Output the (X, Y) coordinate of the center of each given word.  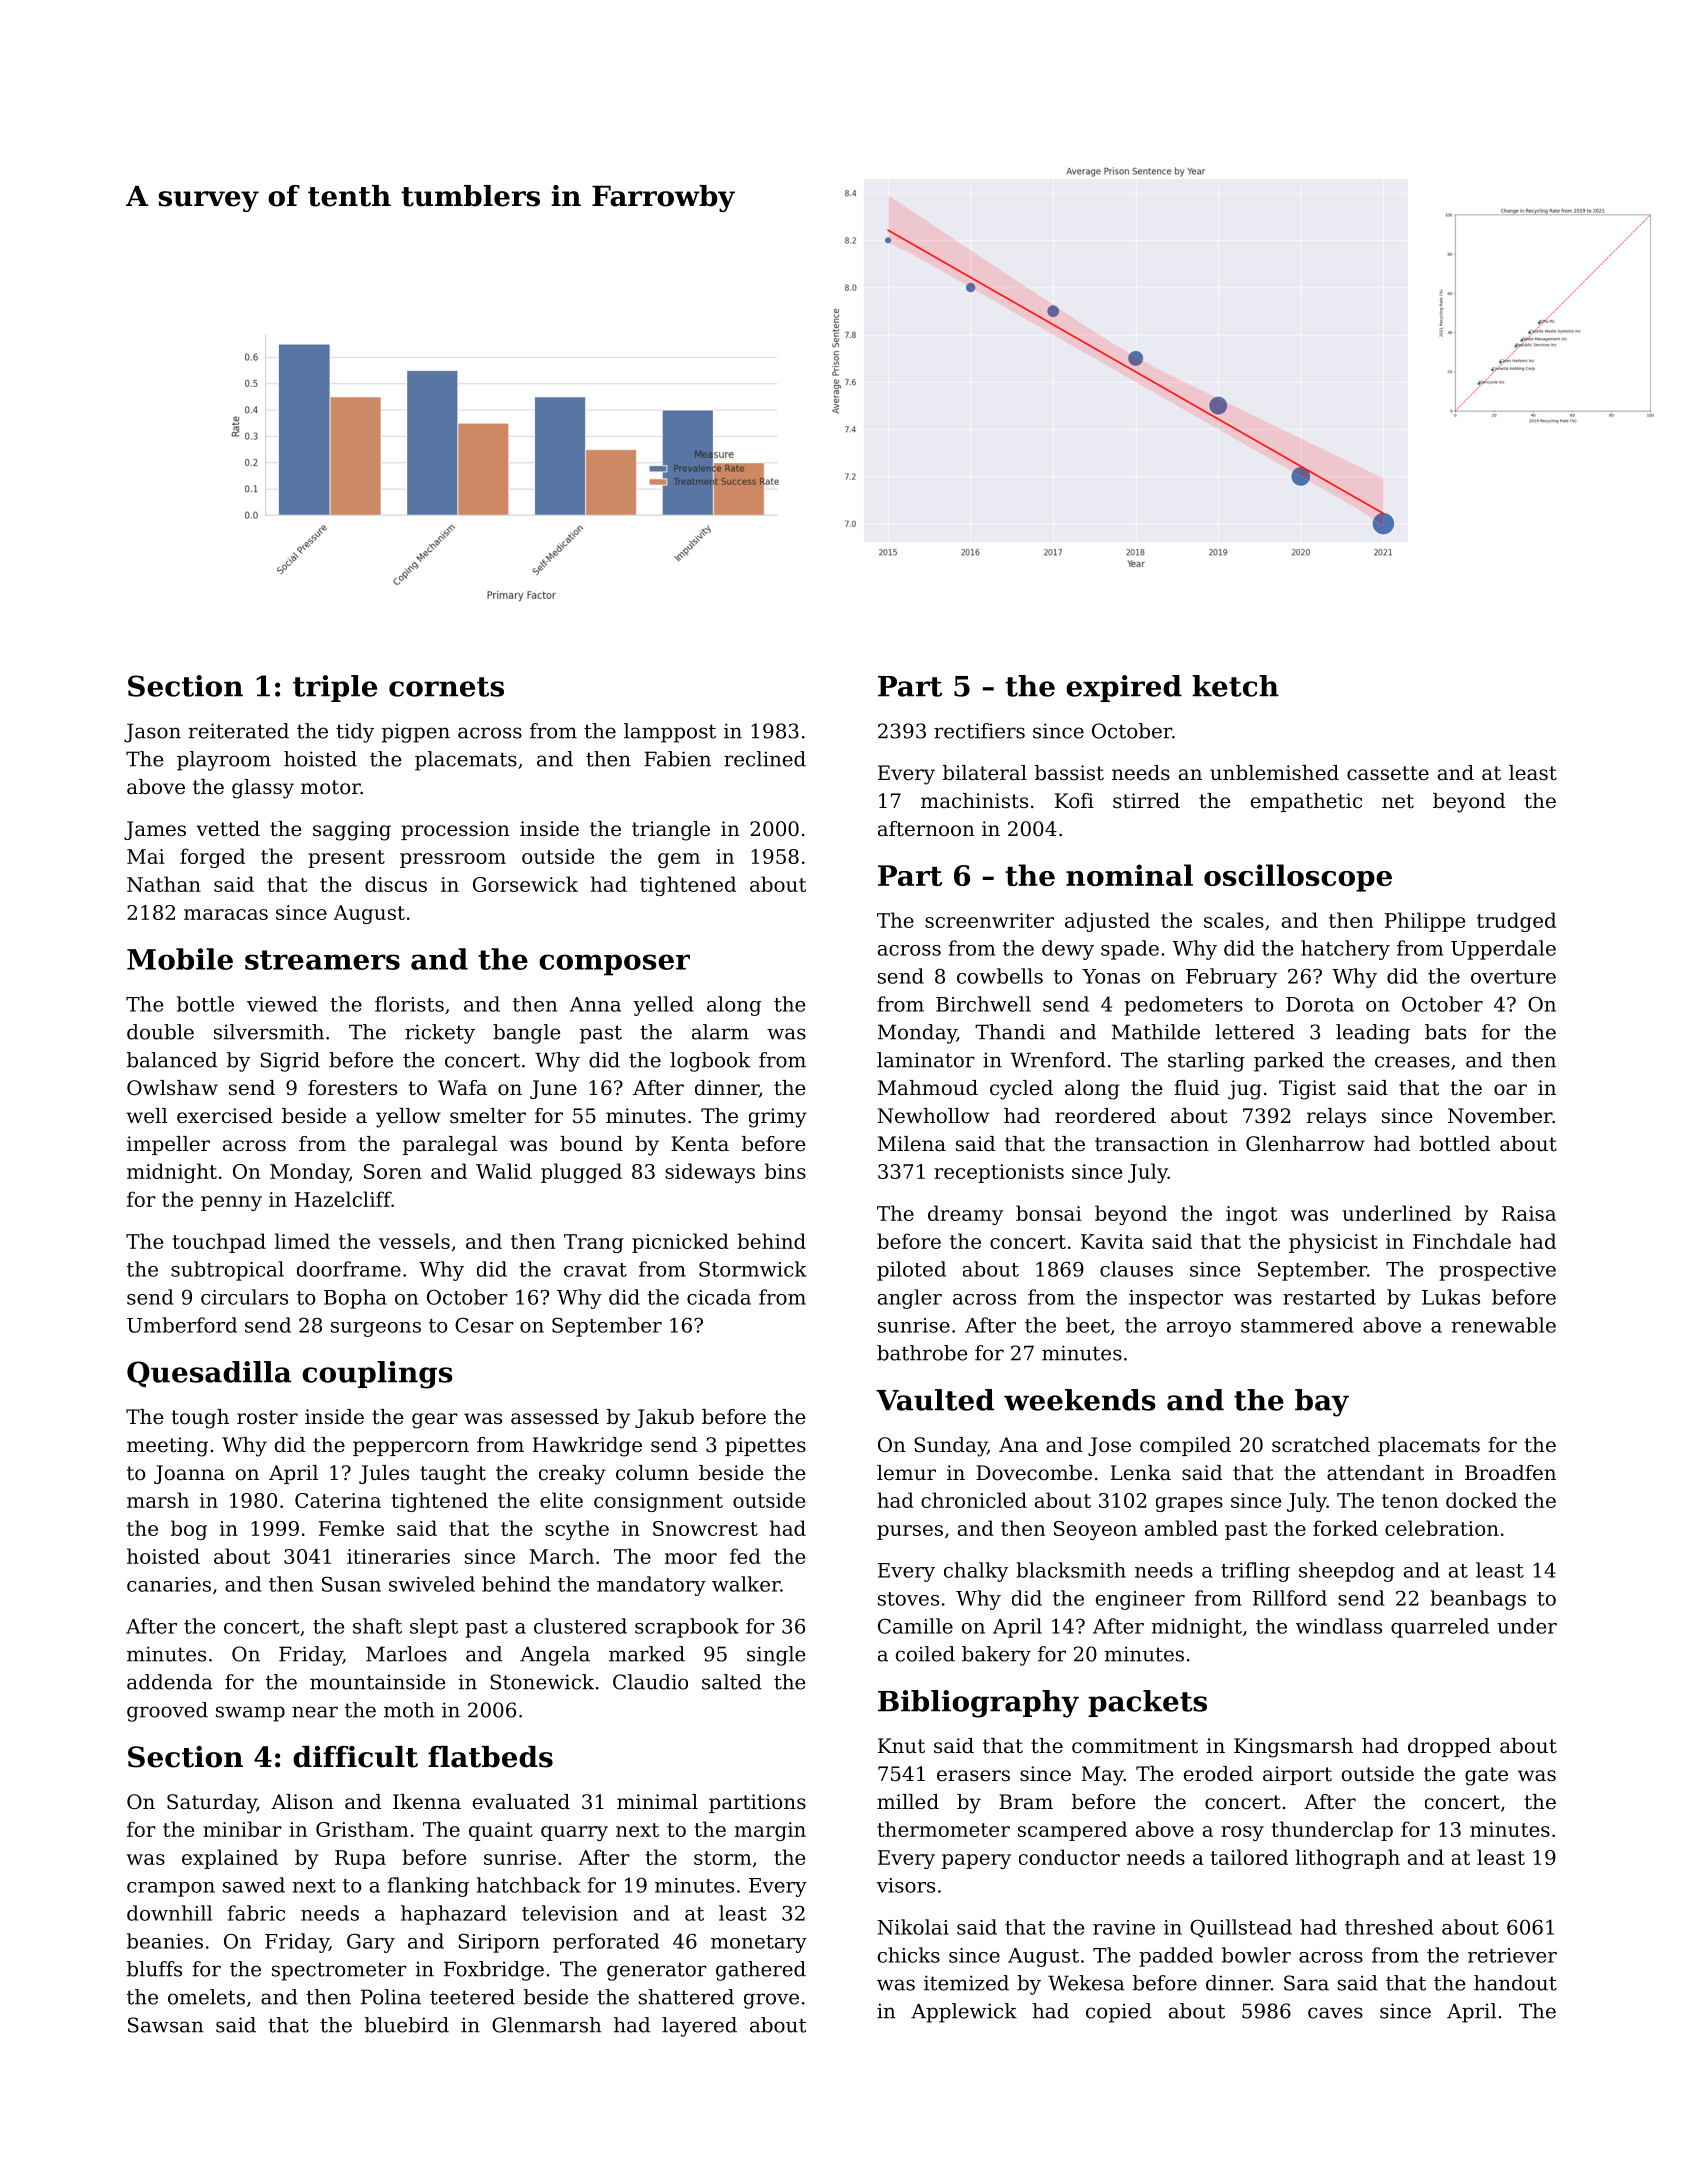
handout (1515, 1983)
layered (699, 2027)
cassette (1388, 773)
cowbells (1000, 976)
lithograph (1347, 1859)
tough (200, 1419)
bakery (996, 1656)
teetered (472, 1997)
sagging (352, 831)
